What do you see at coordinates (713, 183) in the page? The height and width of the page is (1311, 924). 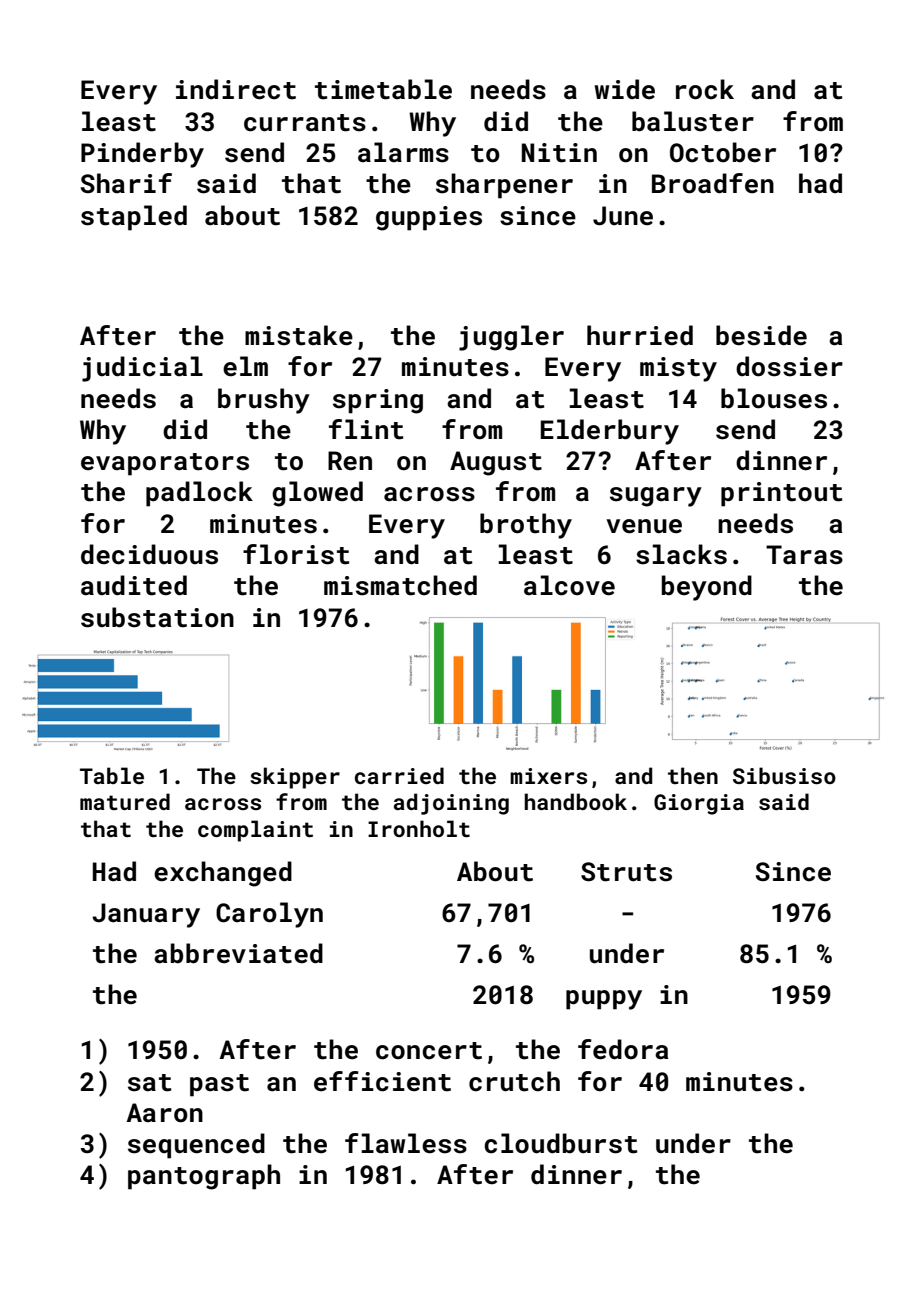 I see `Broadfen` at bounding box center [713, 183].
